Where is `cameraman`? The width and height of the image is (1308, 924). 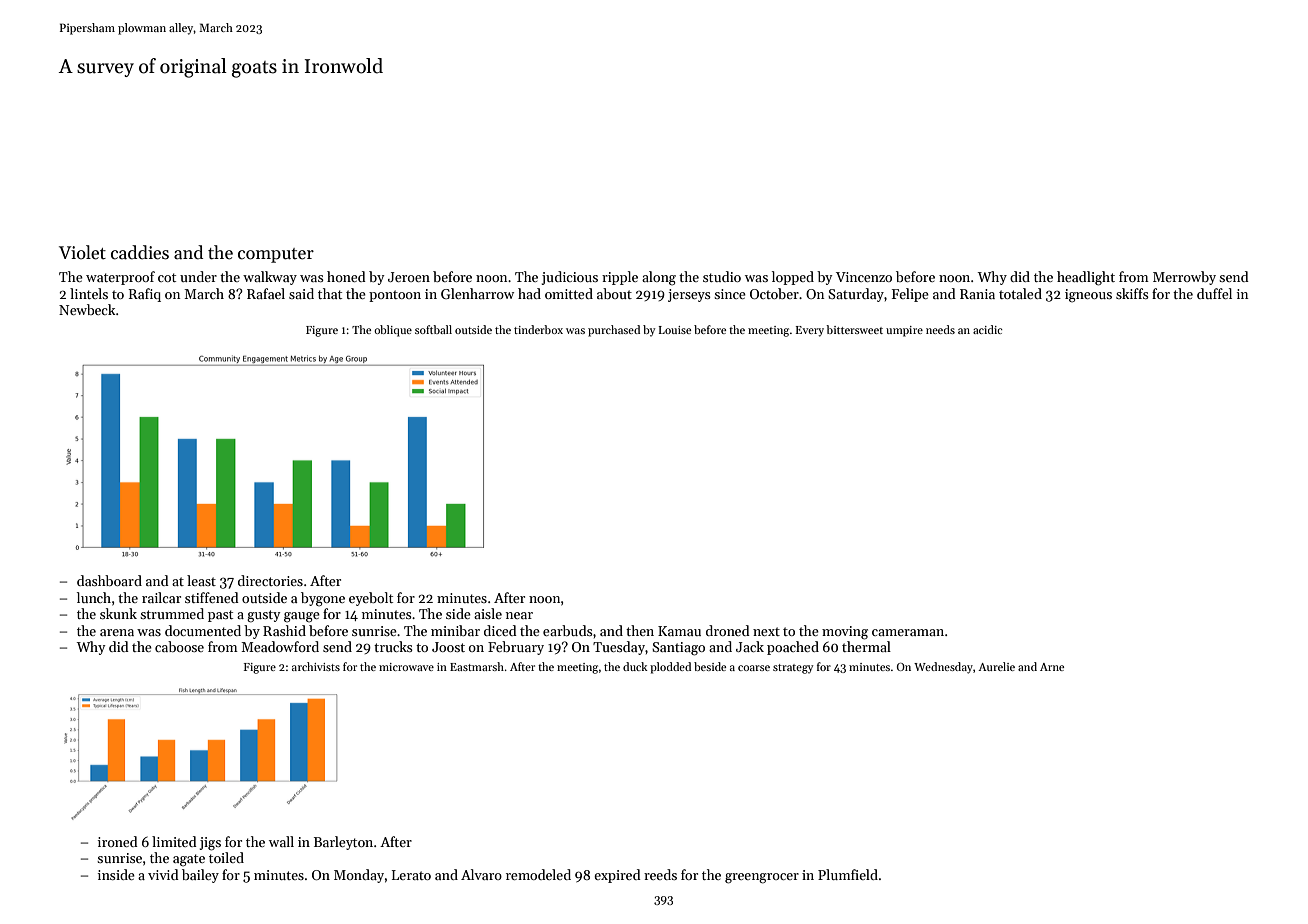
cameraman is located at coordinates (908, 632).
